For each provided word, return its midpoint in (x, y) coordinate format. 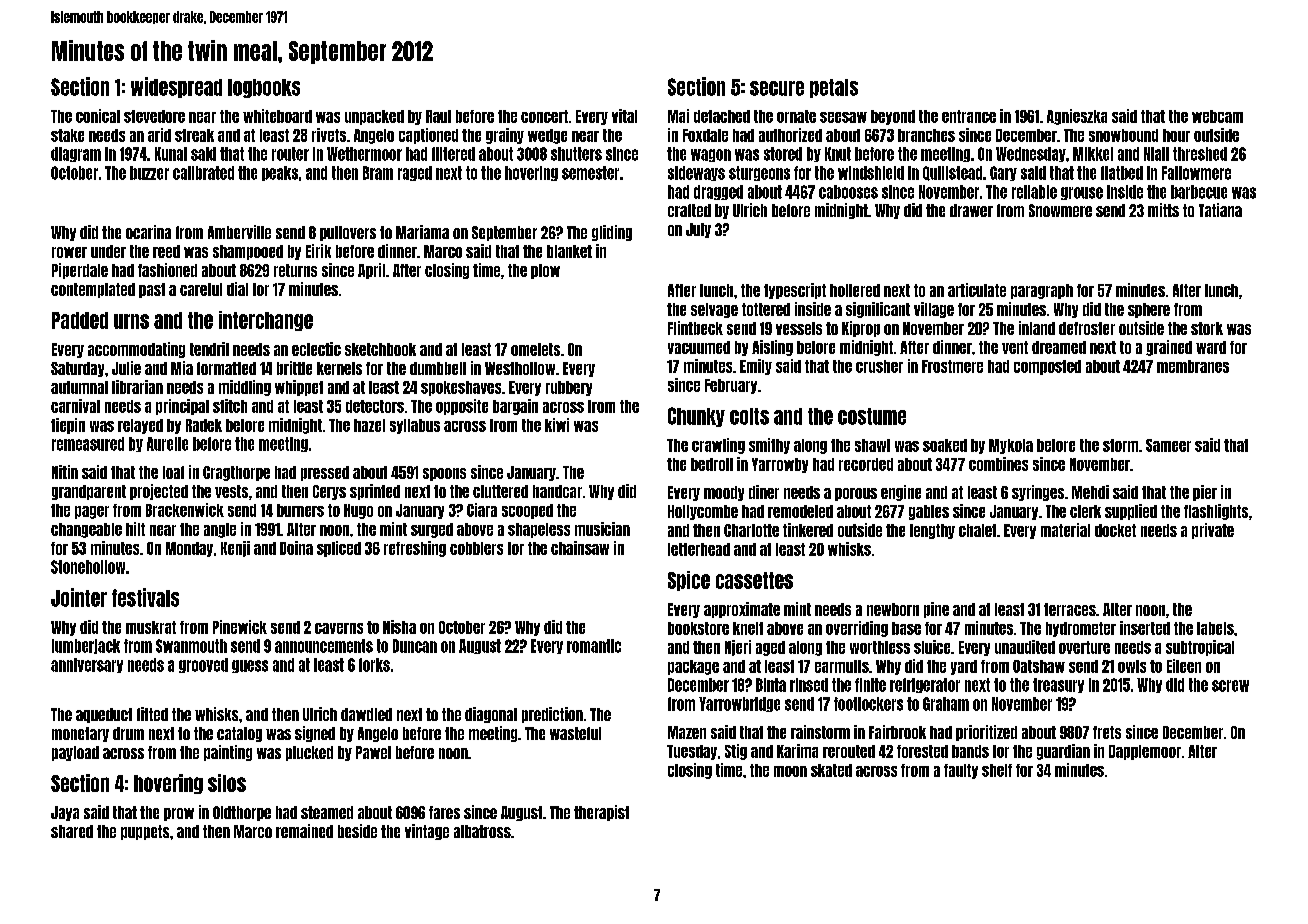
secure (777, 88)
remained (304, 831)
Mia (182, 368)
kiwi (557, 425)
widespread (176, 87)
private (1213, 531)
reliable (1034, 192)
